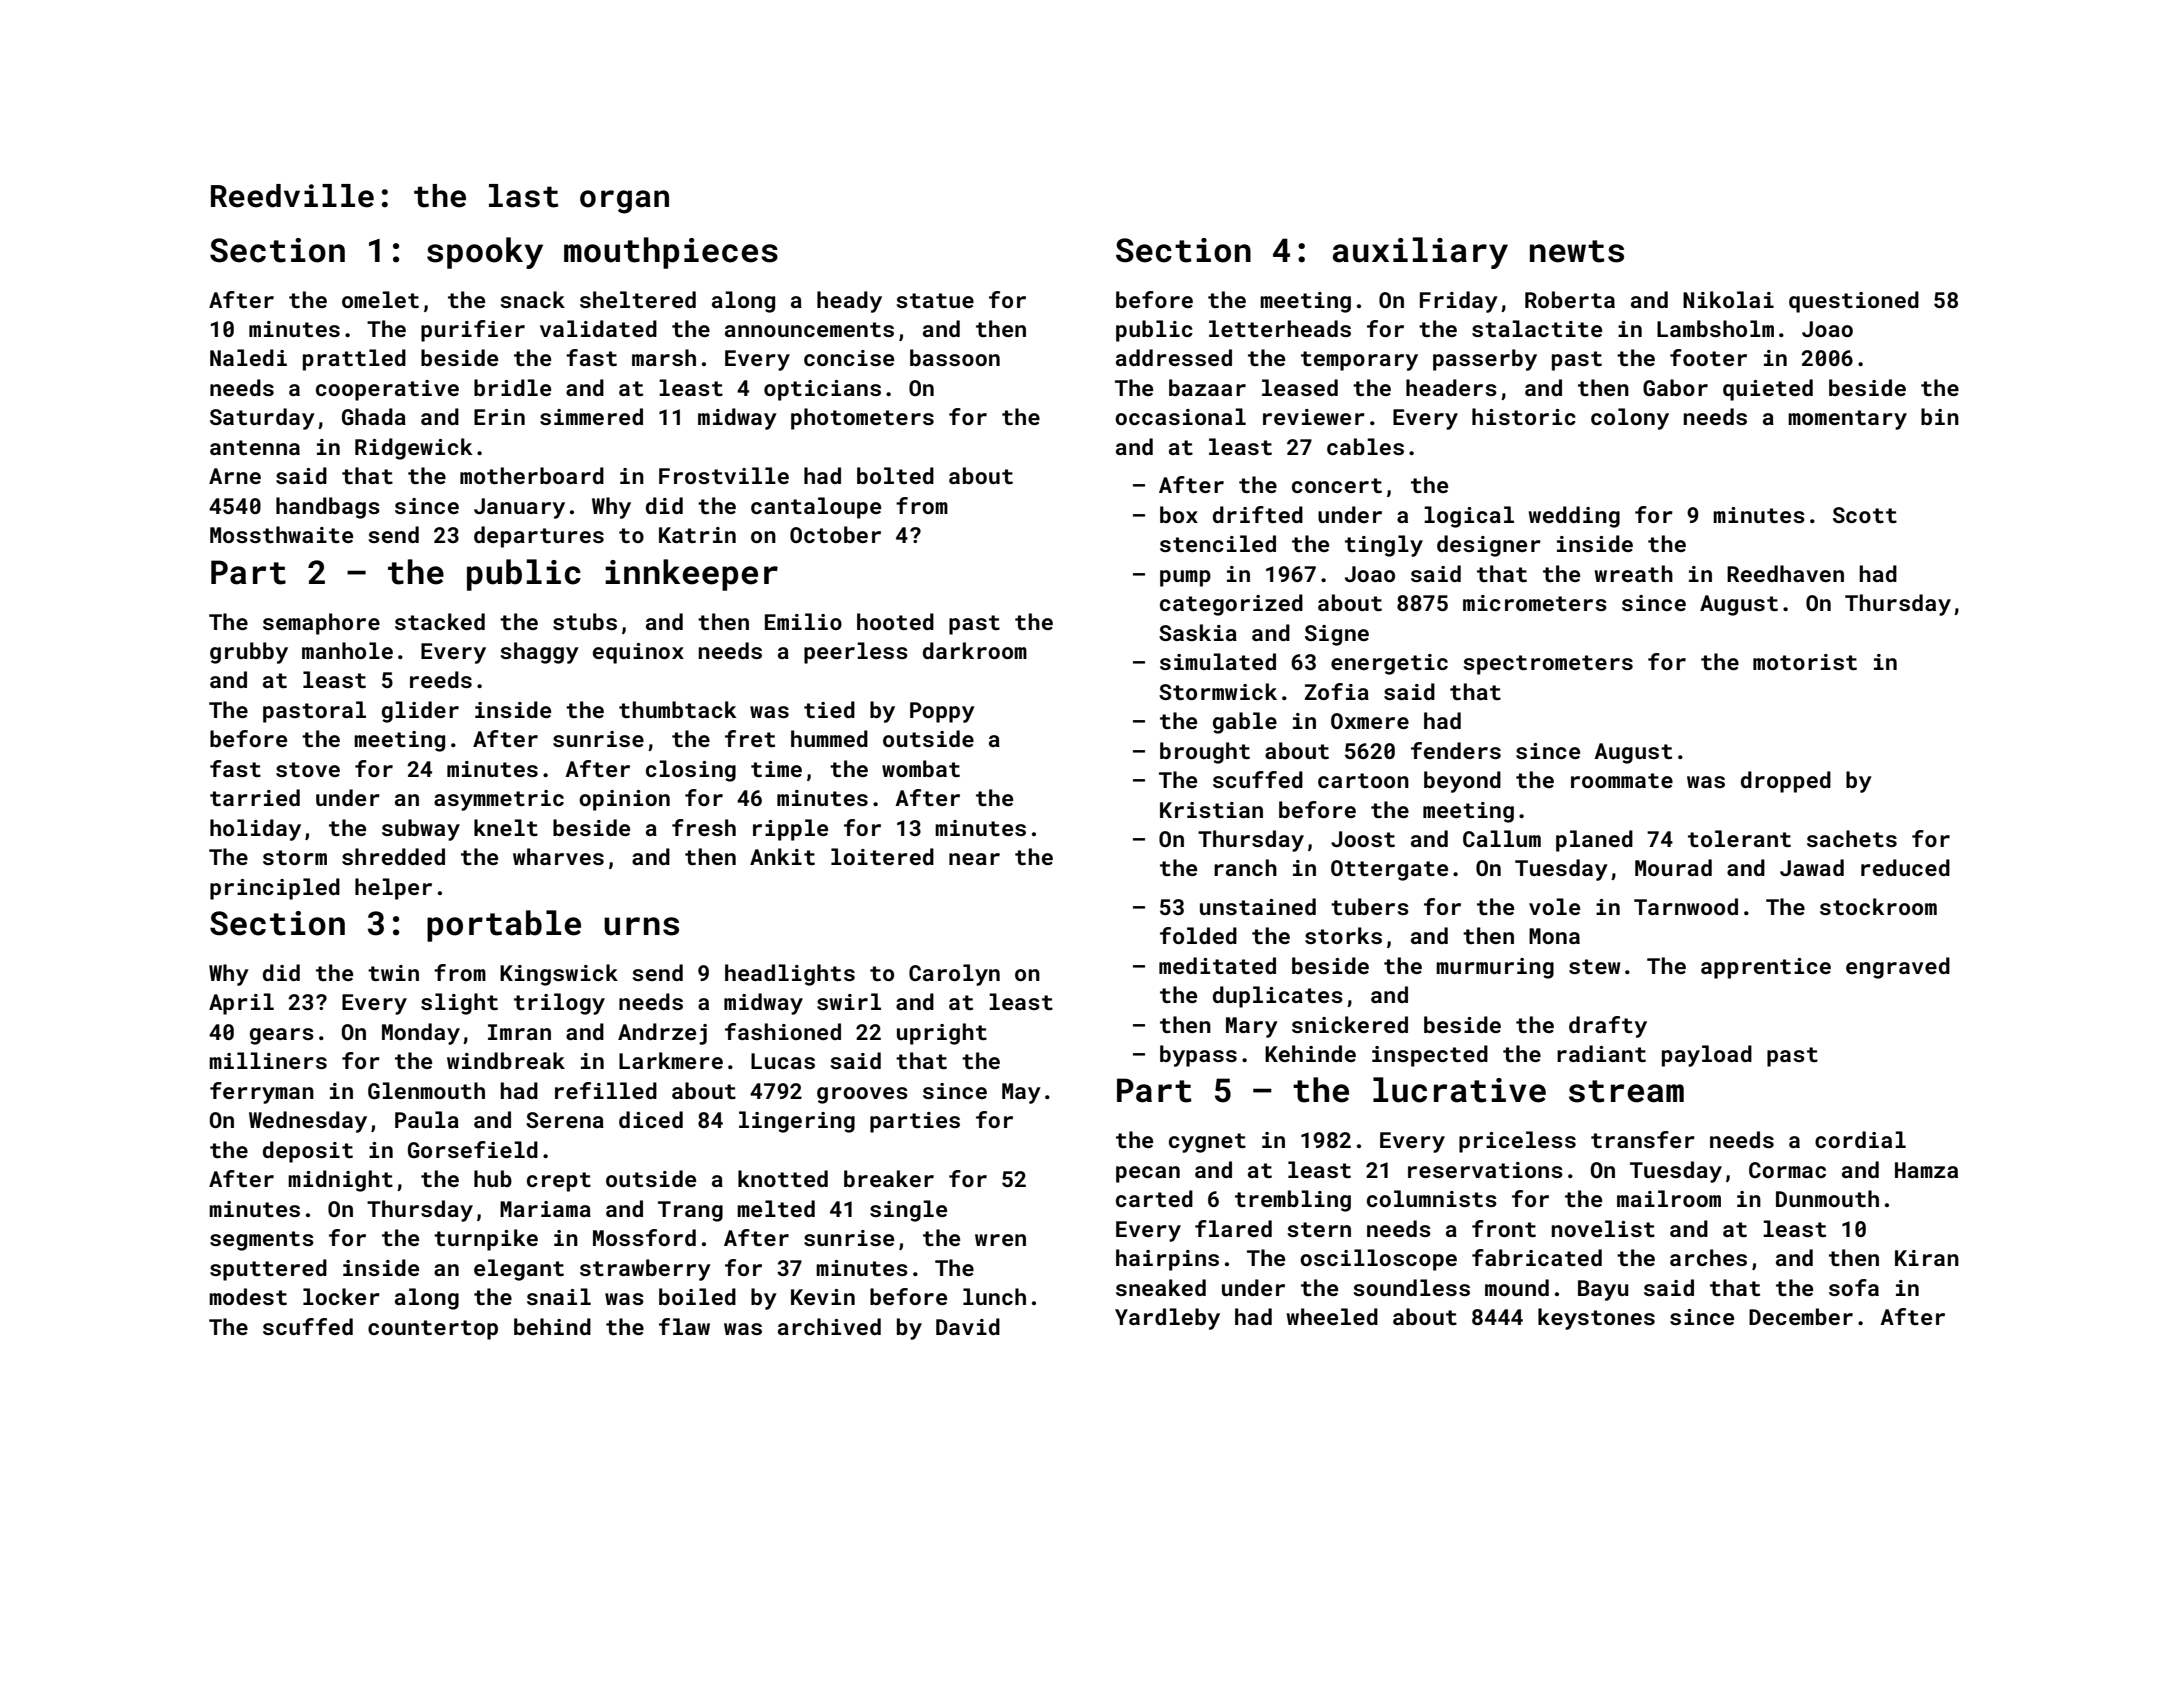  What do you see at coordinates (262, 1241) in the screenshot?
I see `segments` at bounding box center [262, 1241].
